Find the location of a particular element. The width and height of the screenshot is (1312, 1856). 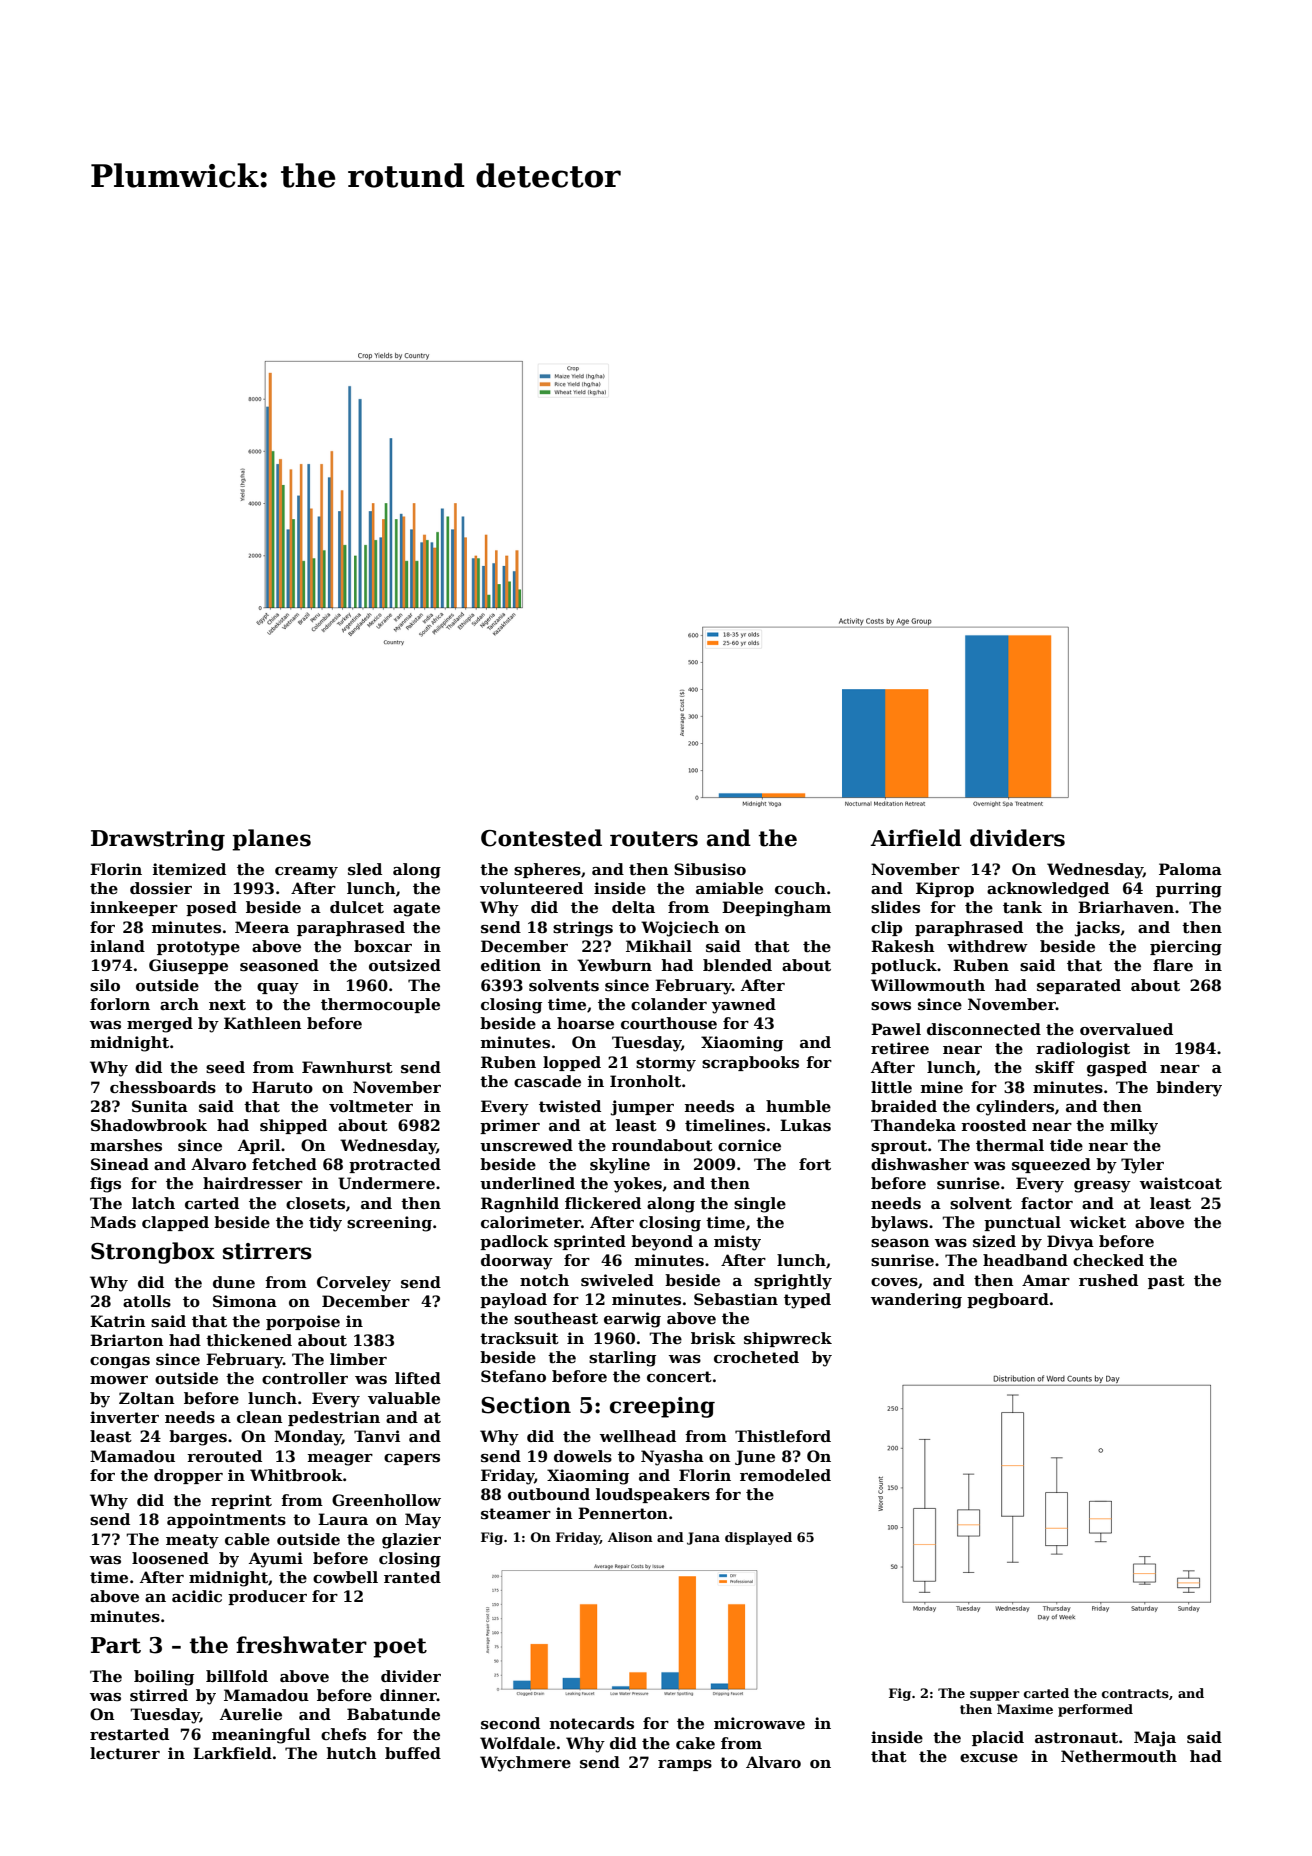

planes is located at coordinates (271, 840).
